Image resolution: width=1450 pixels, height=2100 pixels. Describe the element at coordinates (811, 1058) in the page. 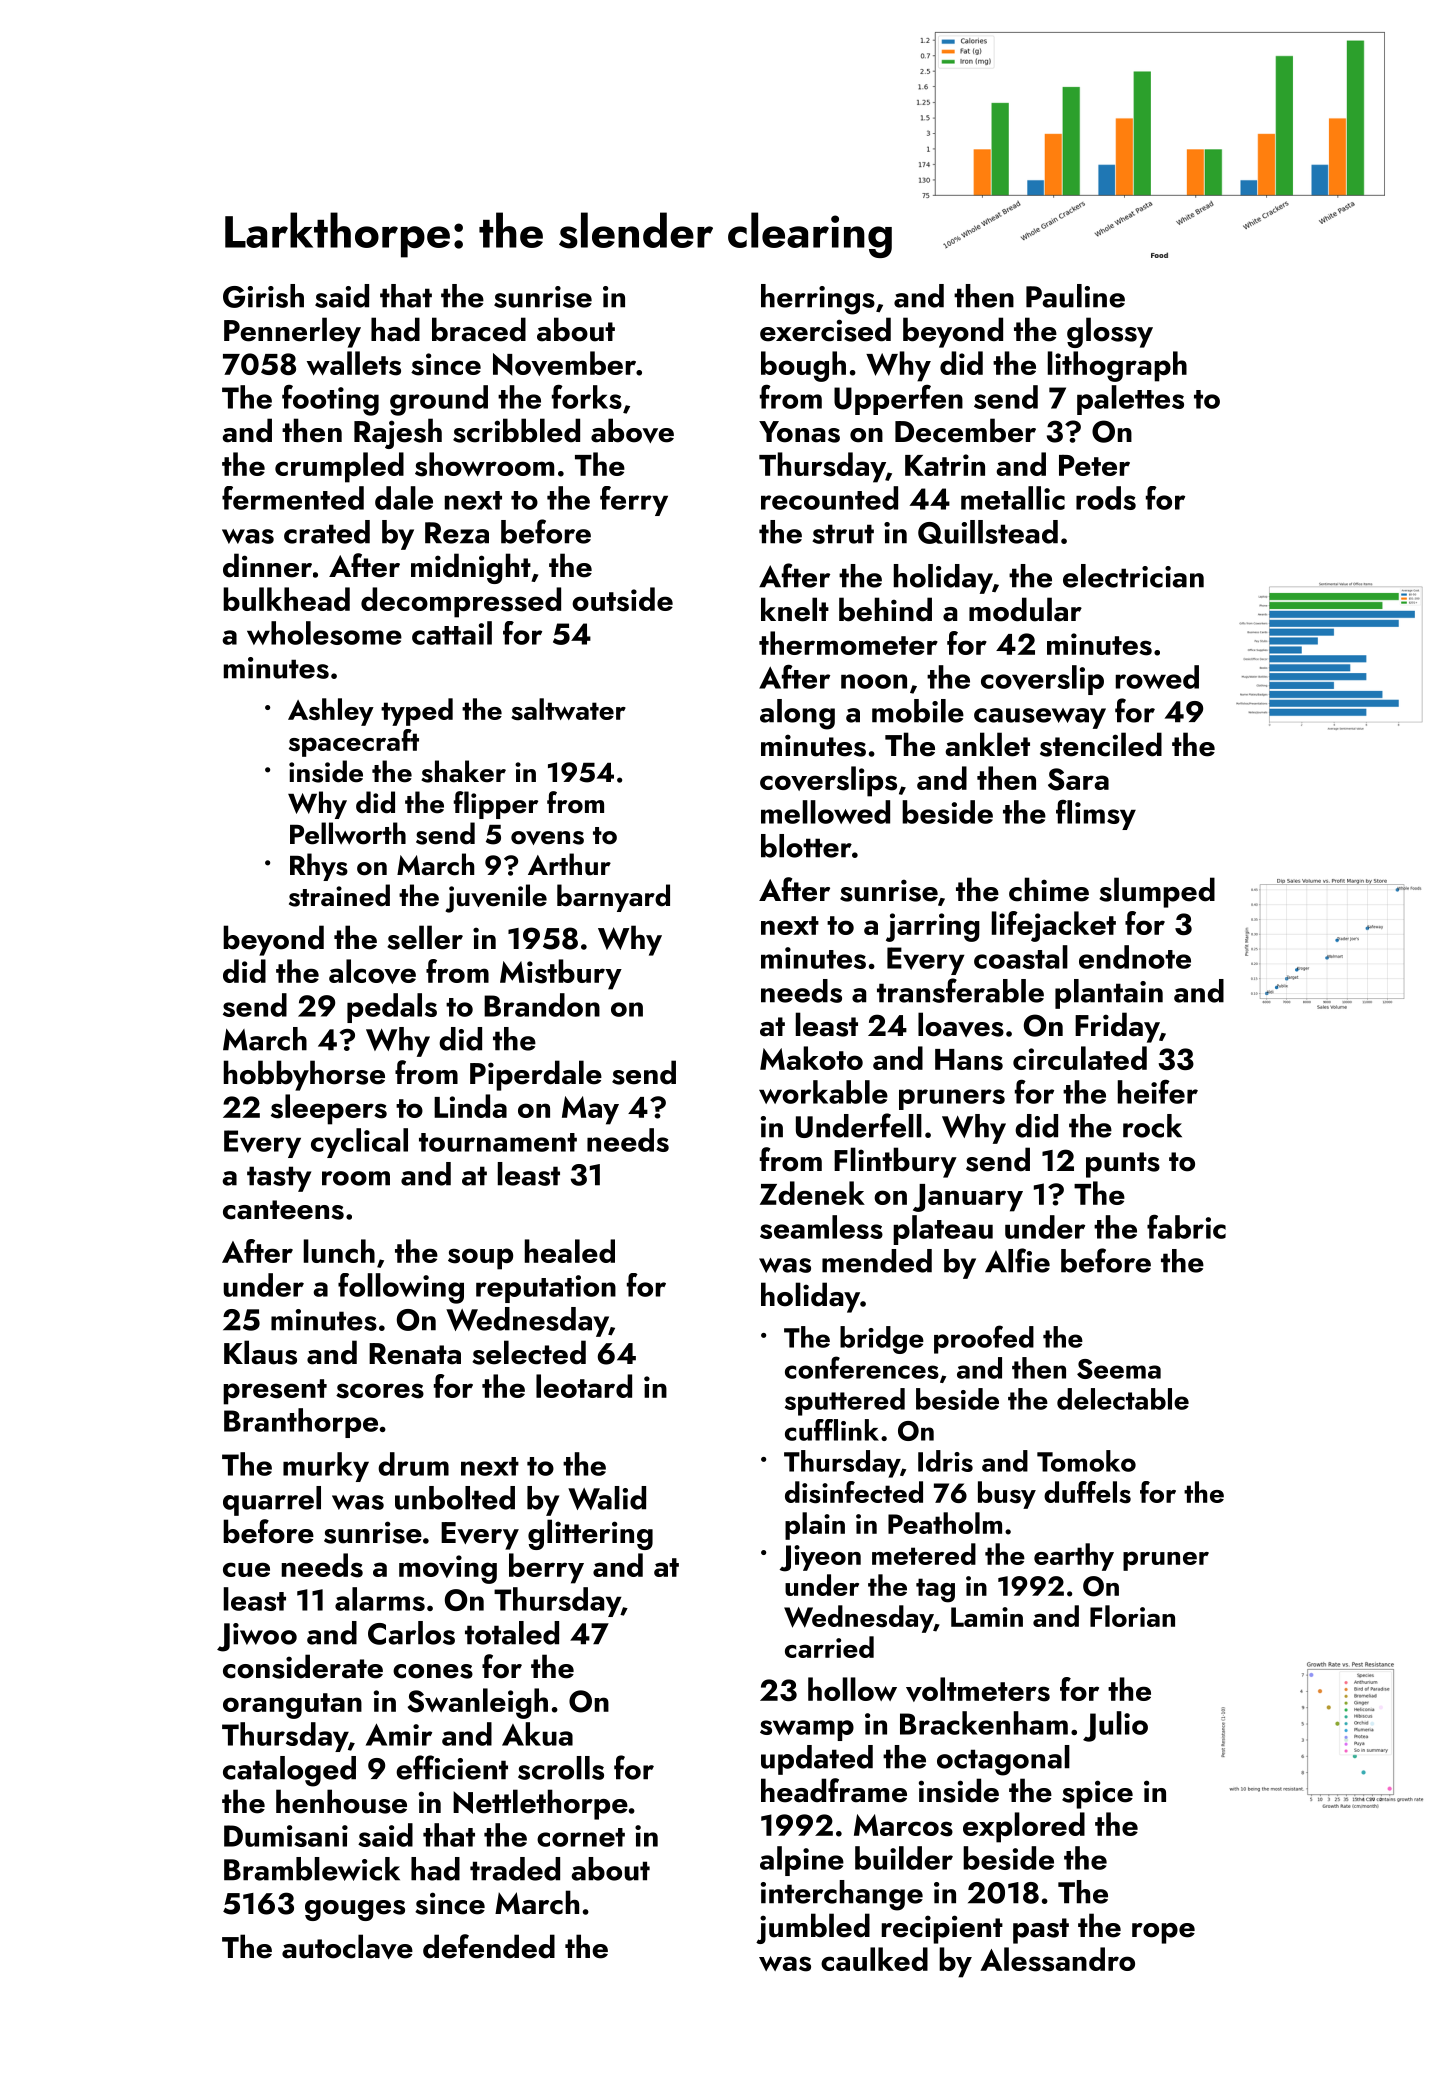

I see `Makoto` at that location.
